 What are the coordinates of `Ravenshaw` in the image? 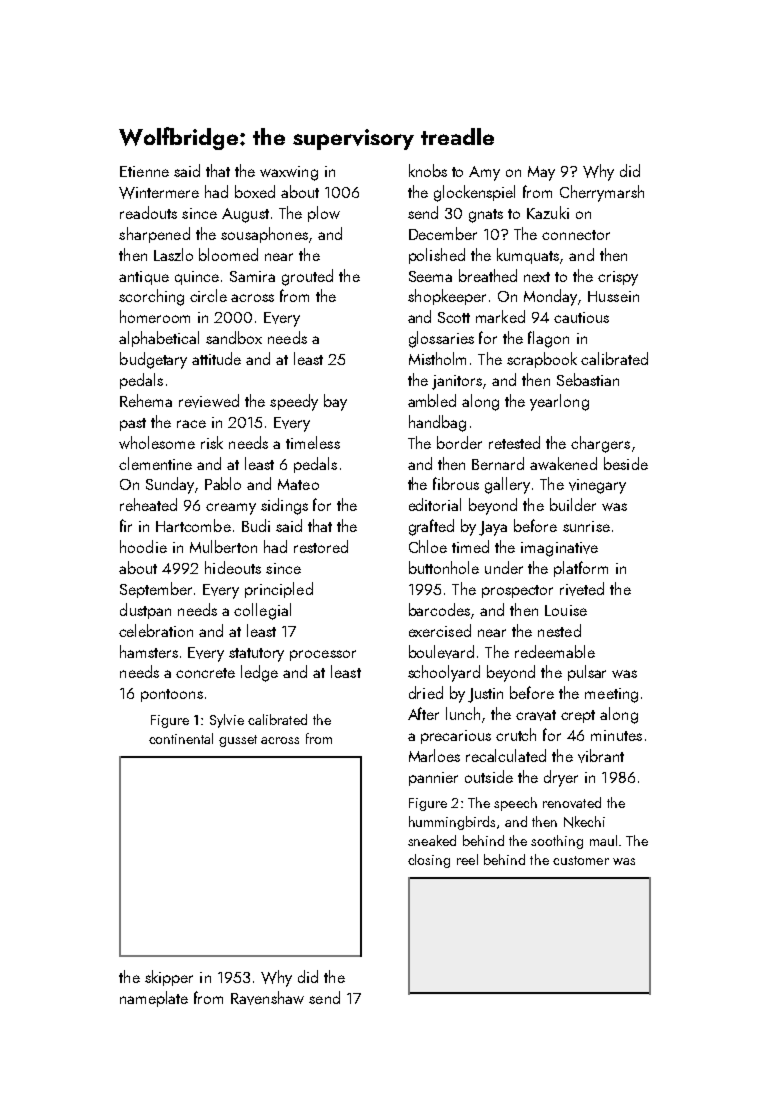 It's located at (267, 998).
